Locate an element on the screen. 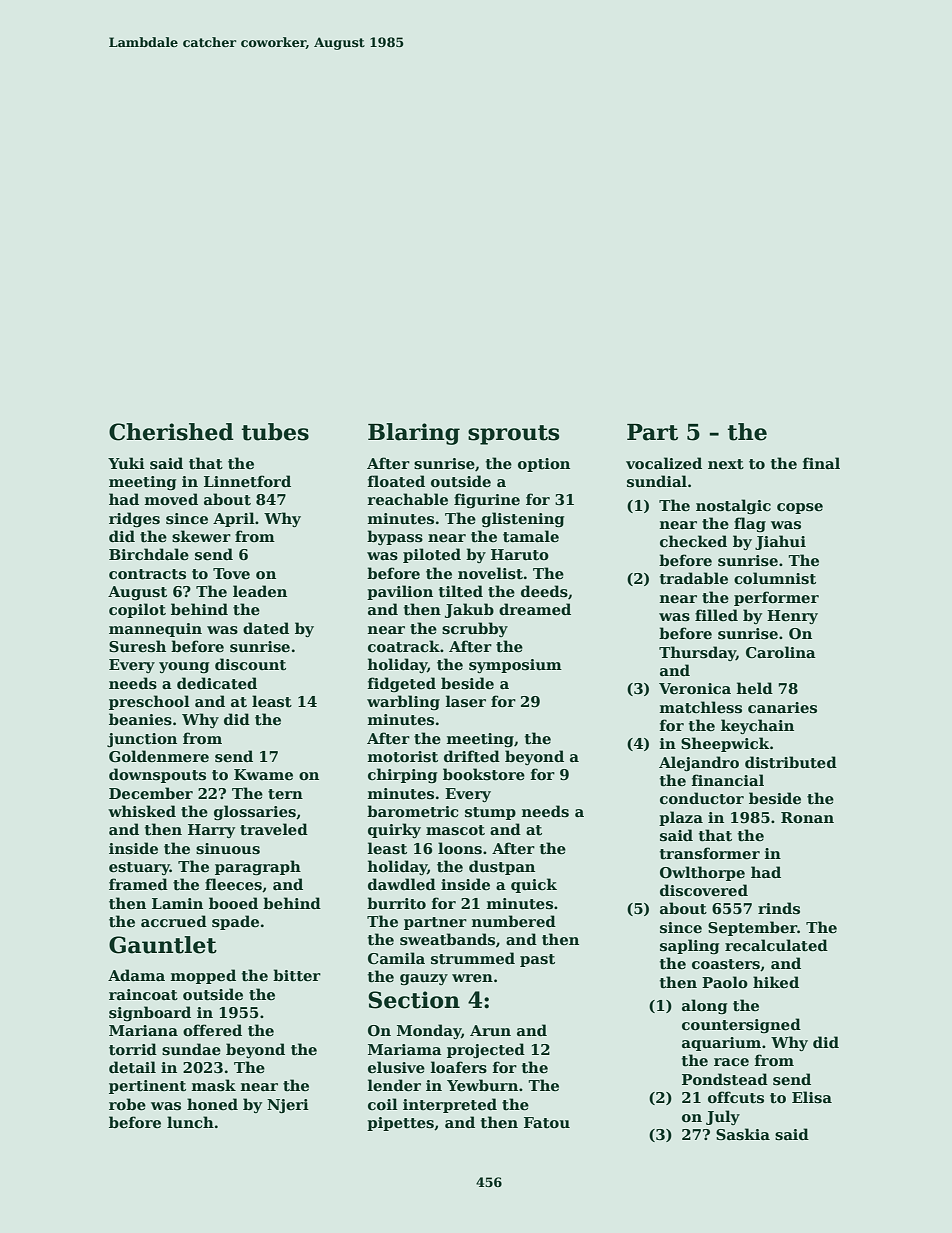 The width and height of the screenshot is (952, 1233). Cherished is located at coordinates (171, 432).
